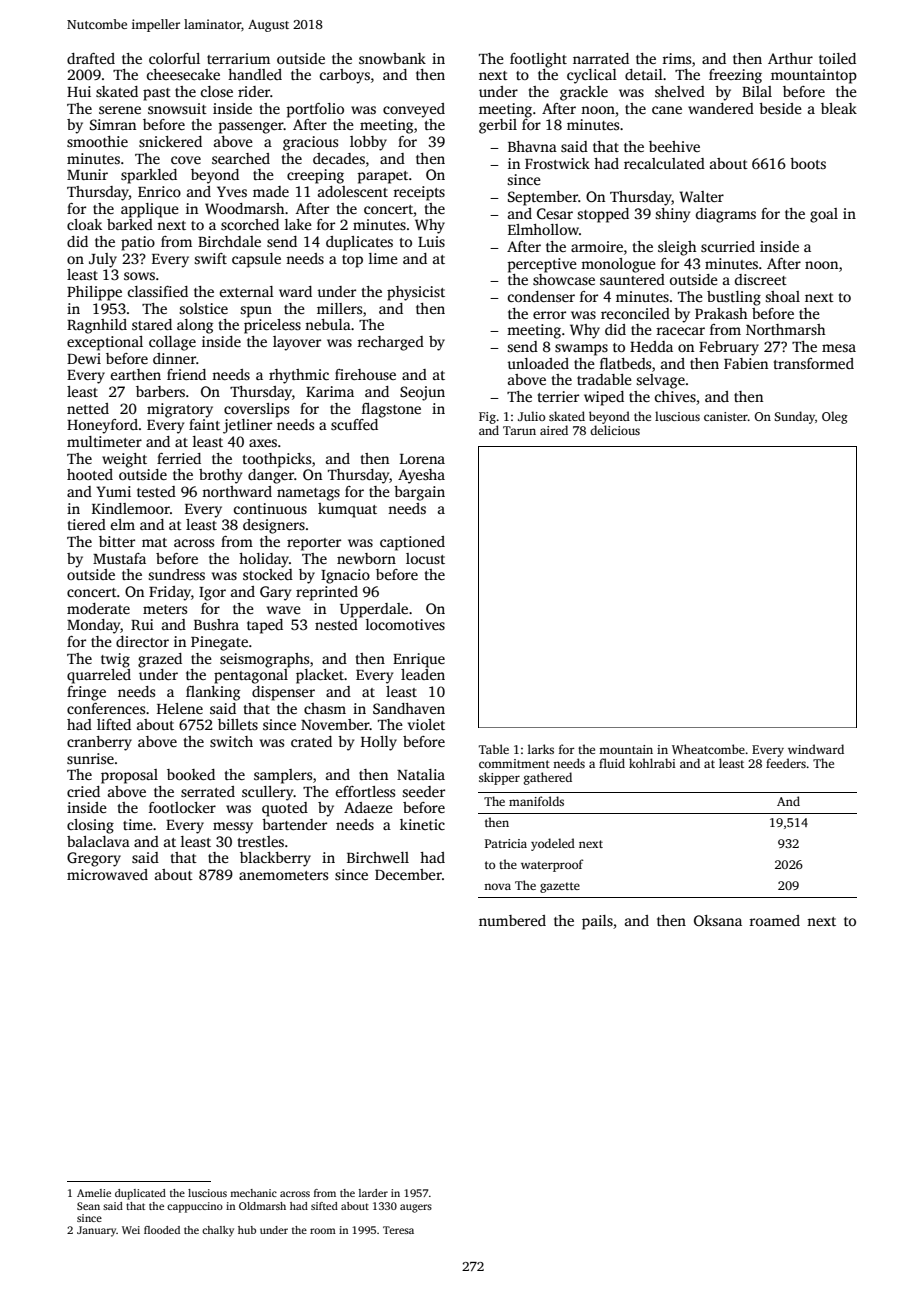 The image size is (924, 1308). What do you see at coordinates (718, 920) in the image?
I see `Oksana` at bounding box center [718, 920].
